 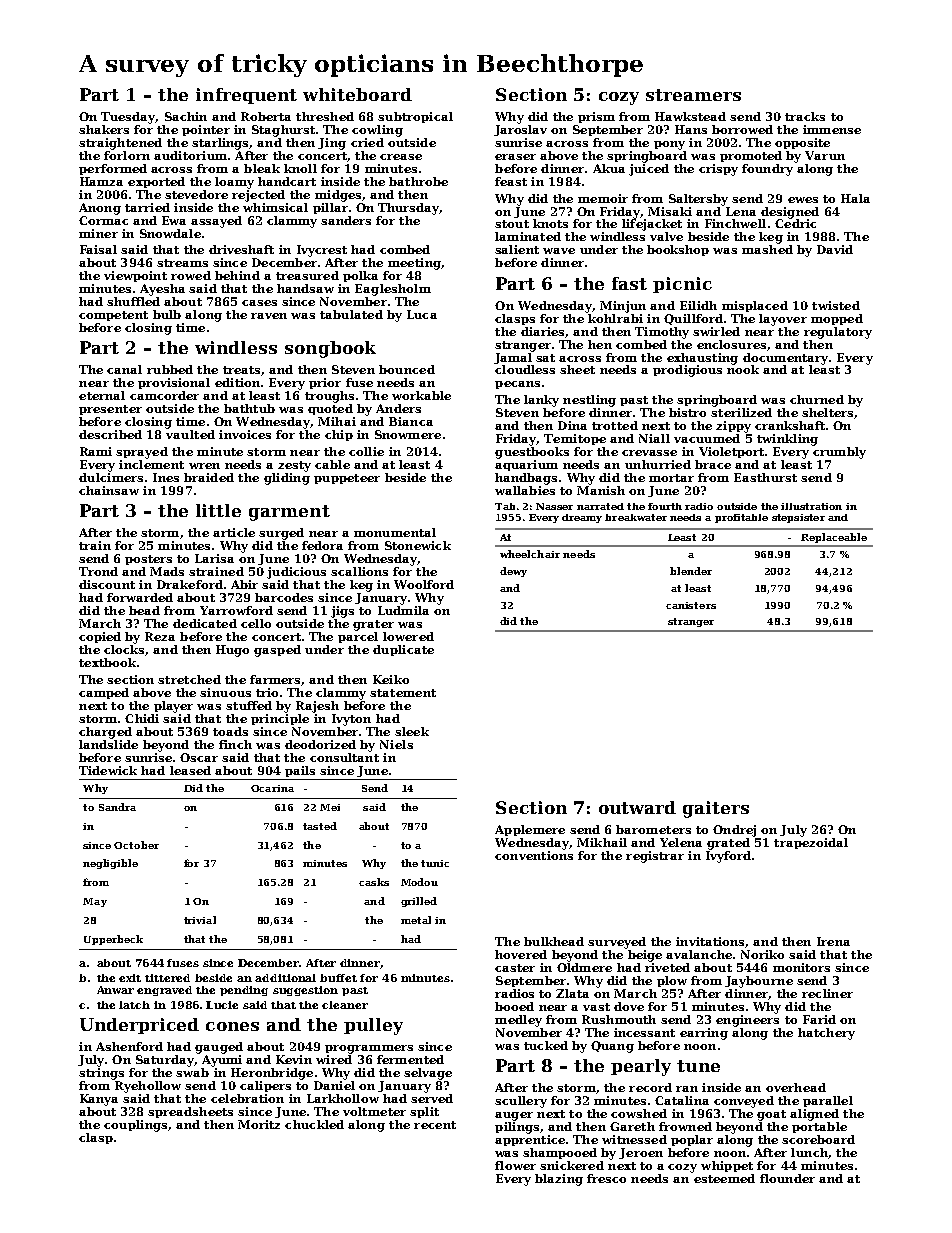 What do you see at coordinates (135, 1126) in the screenshot?
I see `couplings` at bounding box center [135, 1126].
